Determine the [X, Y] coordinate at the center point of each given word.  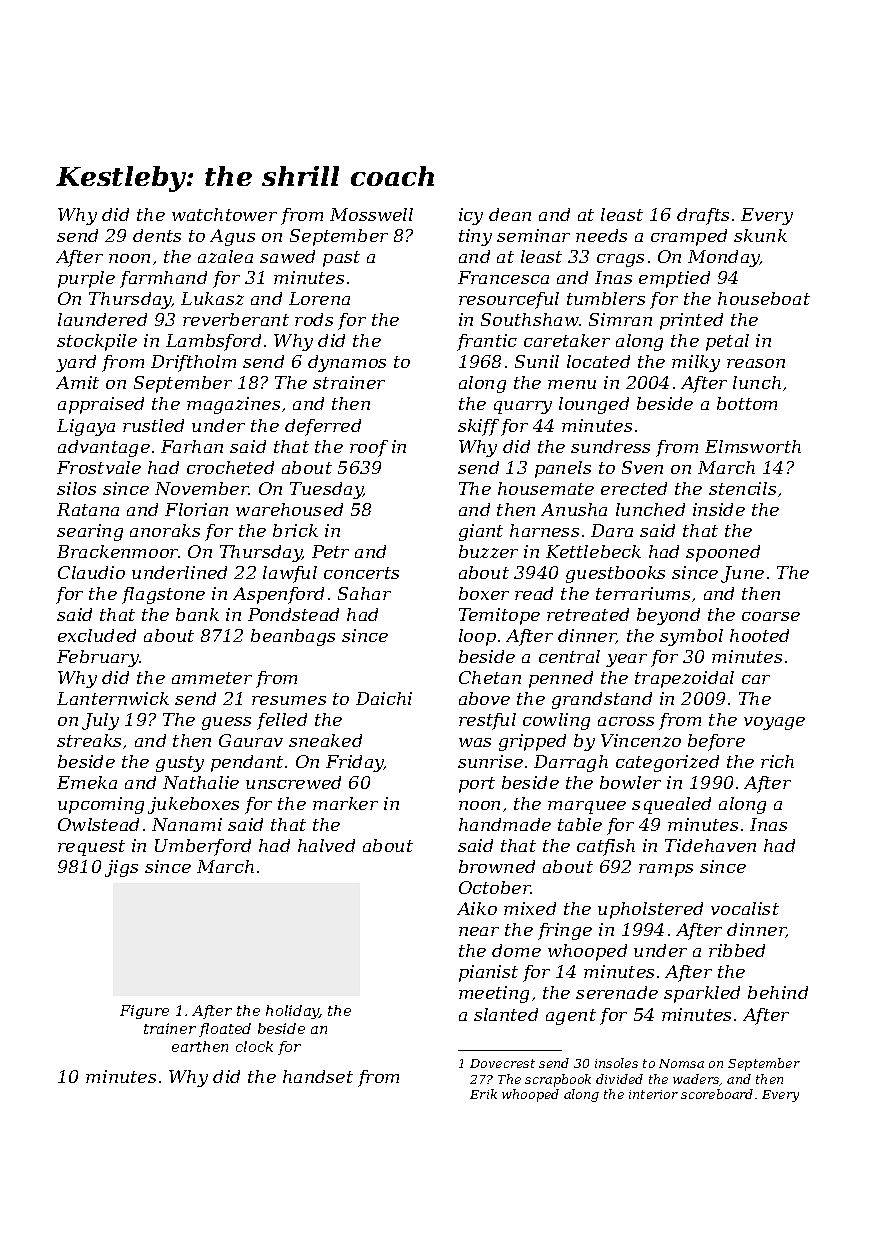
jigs [121, 868]
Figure [144, 1012]
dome [516, 950]
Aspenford [278, 595]
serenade [617, 992]
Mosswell [371, 214]
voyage [774, 723]
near [479, 931]
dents [157, 235]
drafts [703, 216]
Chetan [490, 677]
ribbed [737, 950]
